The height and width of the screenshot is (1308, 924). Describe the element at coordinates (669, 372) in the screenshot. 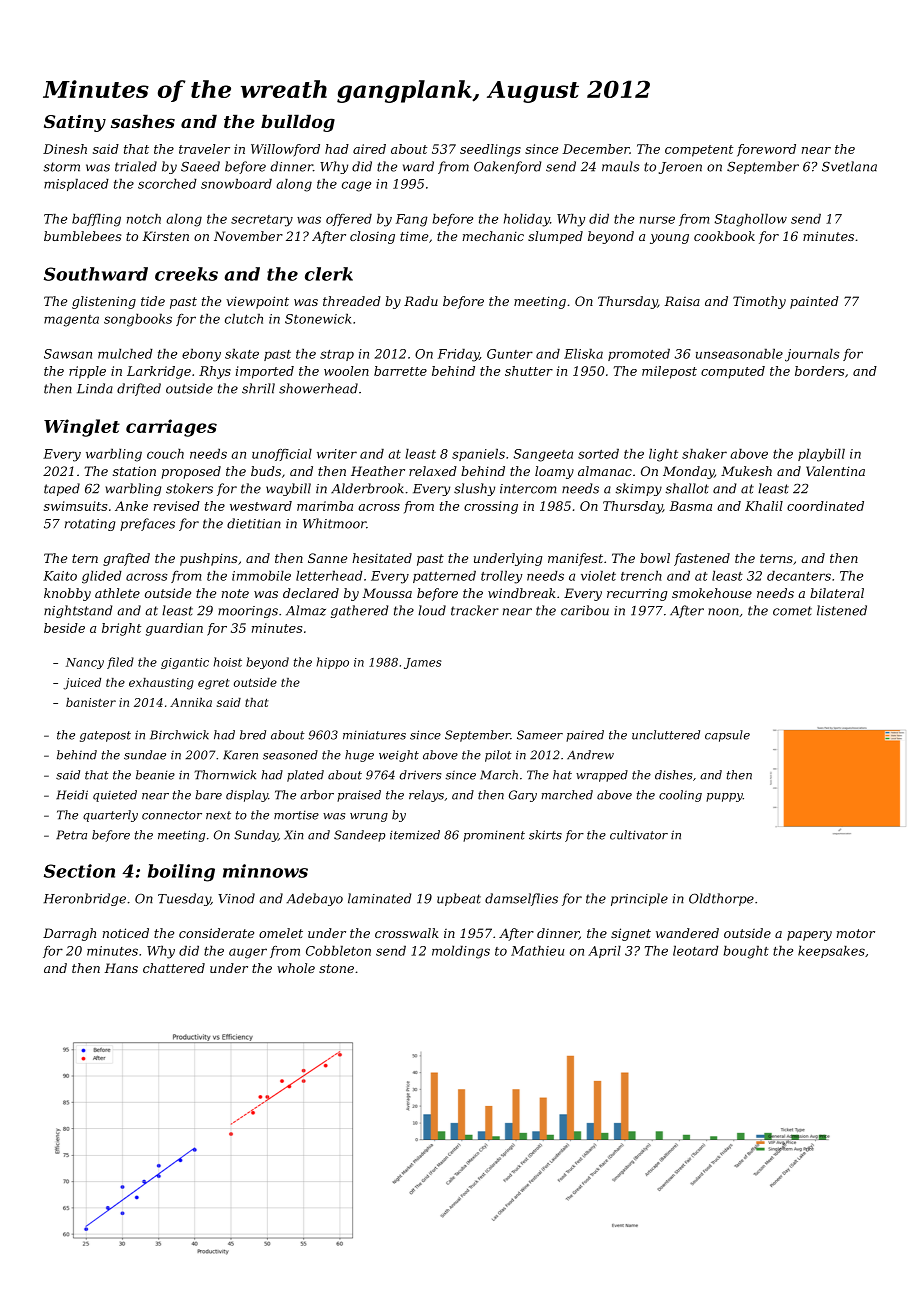

I see `milepost` at that location.
